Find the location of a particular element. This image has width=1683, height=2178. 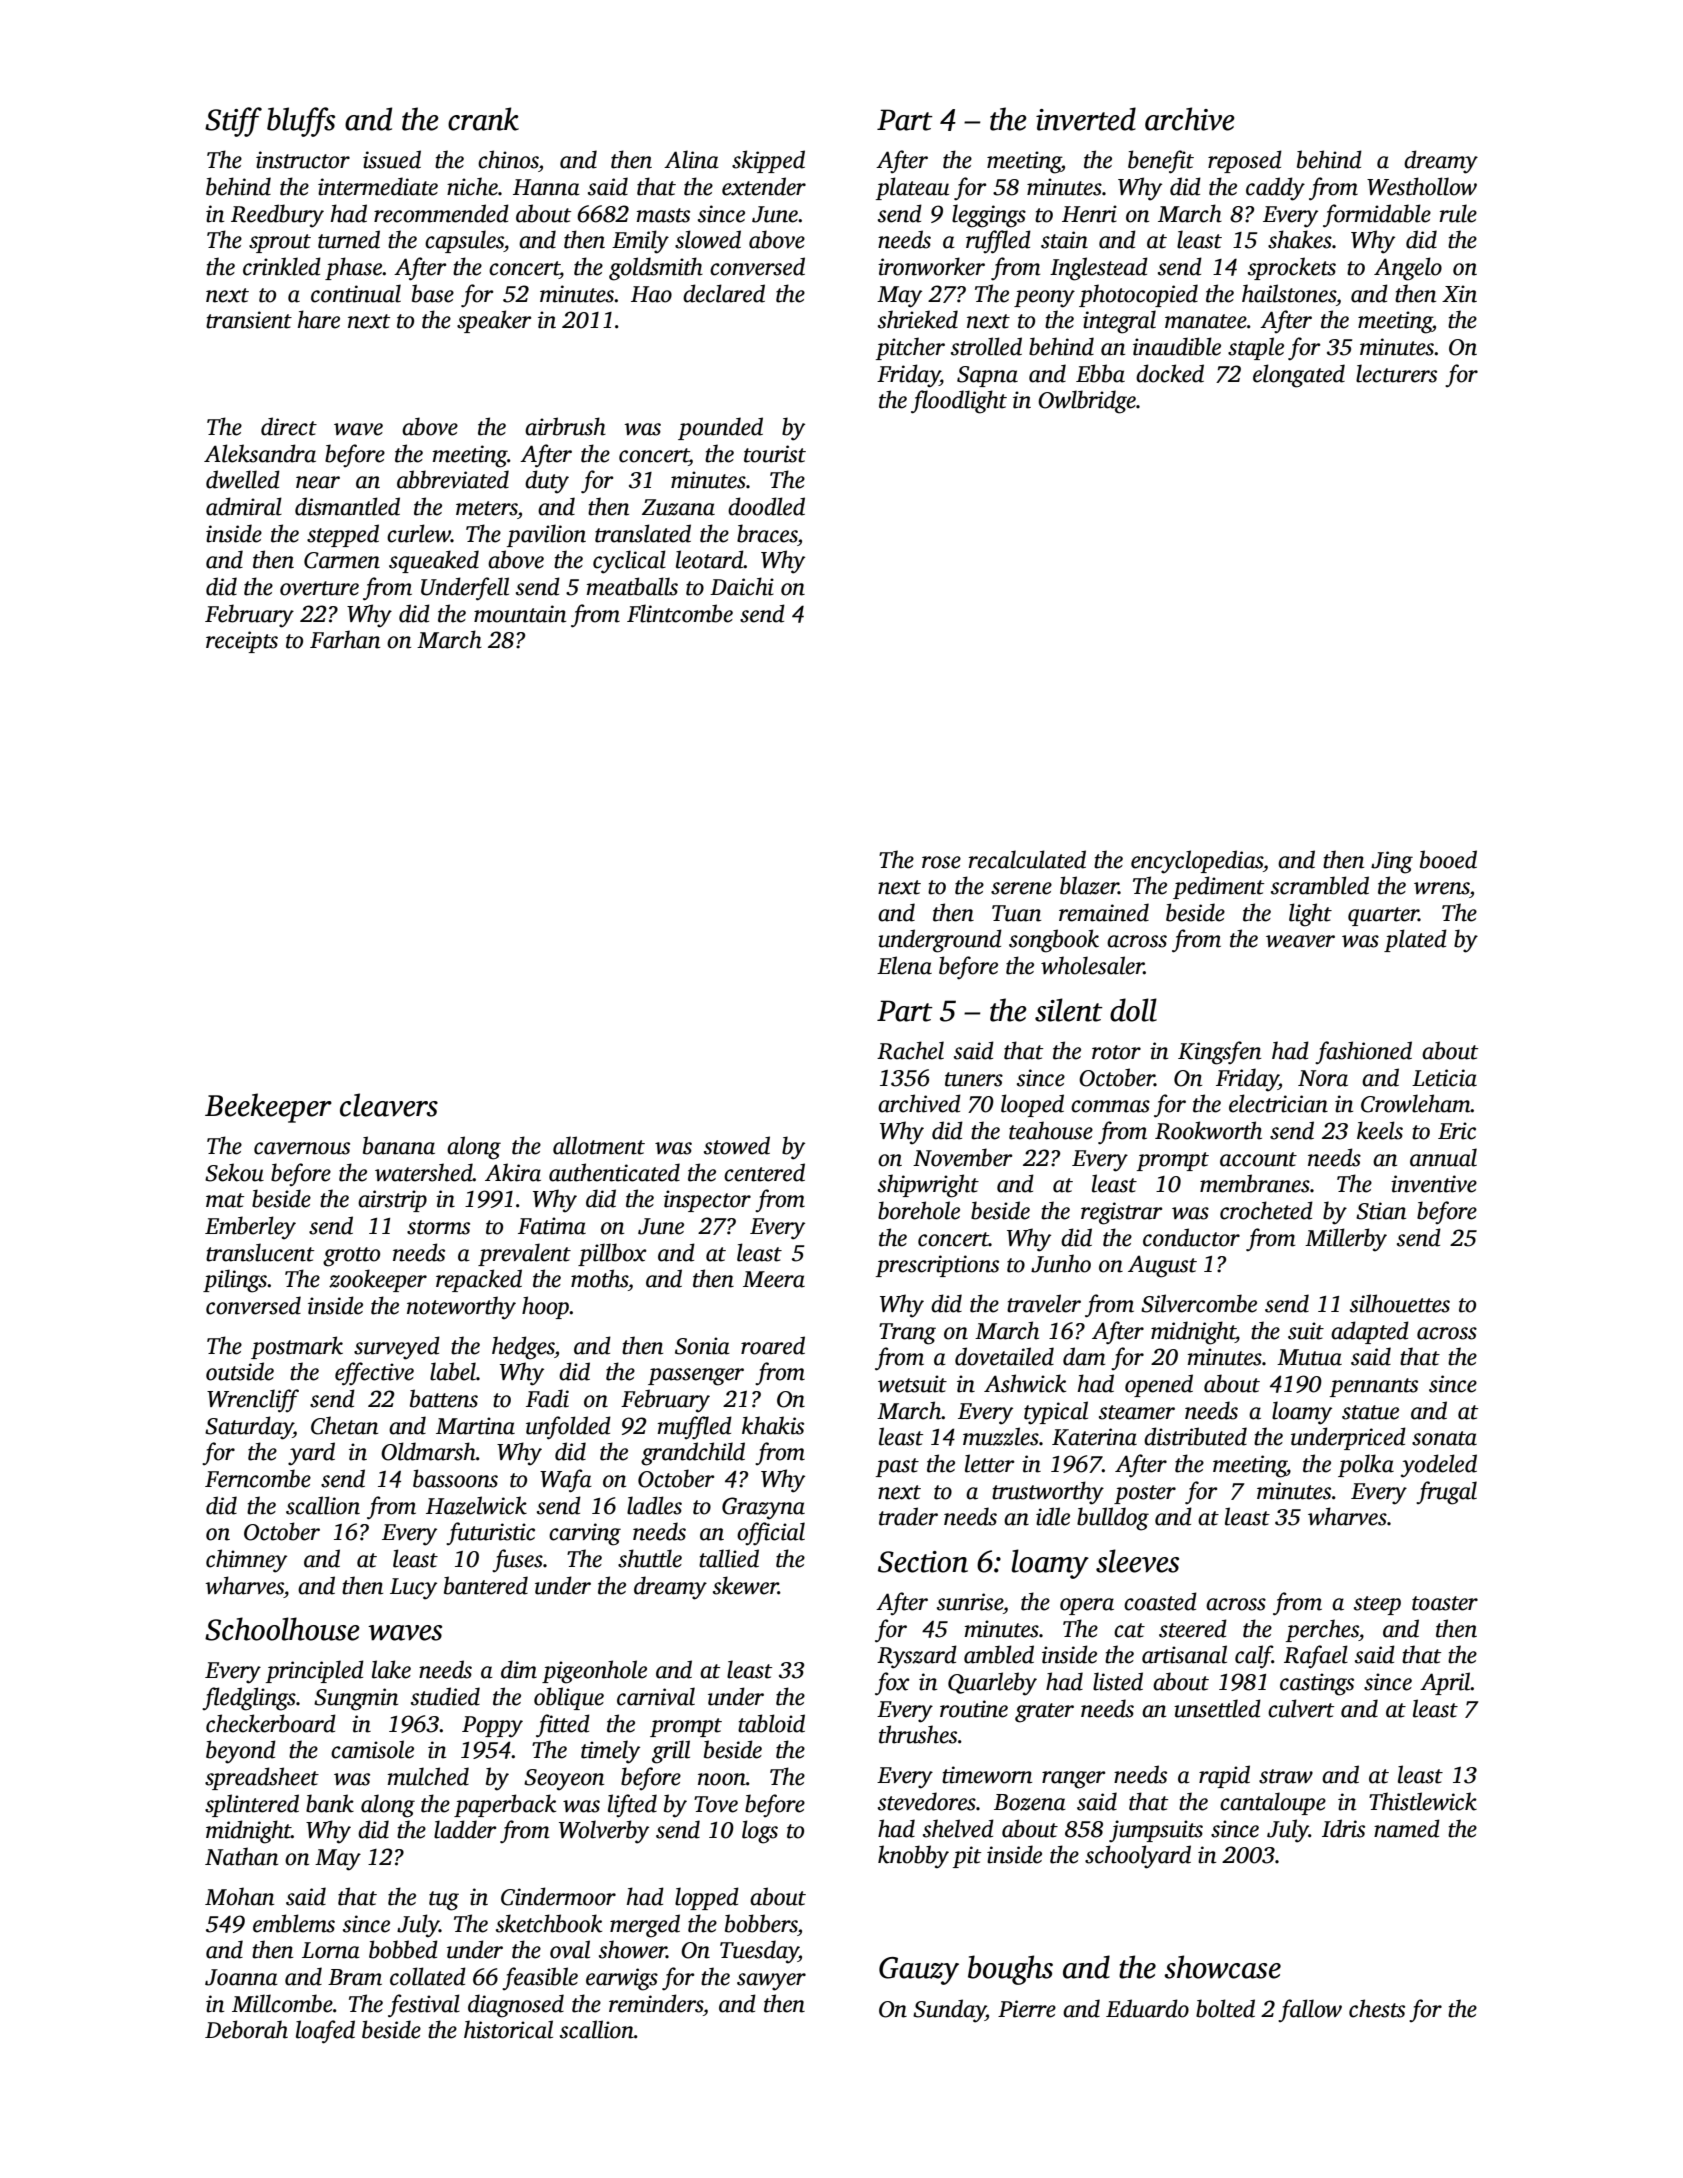

Deborah is located at coordinates (246, 2029).
